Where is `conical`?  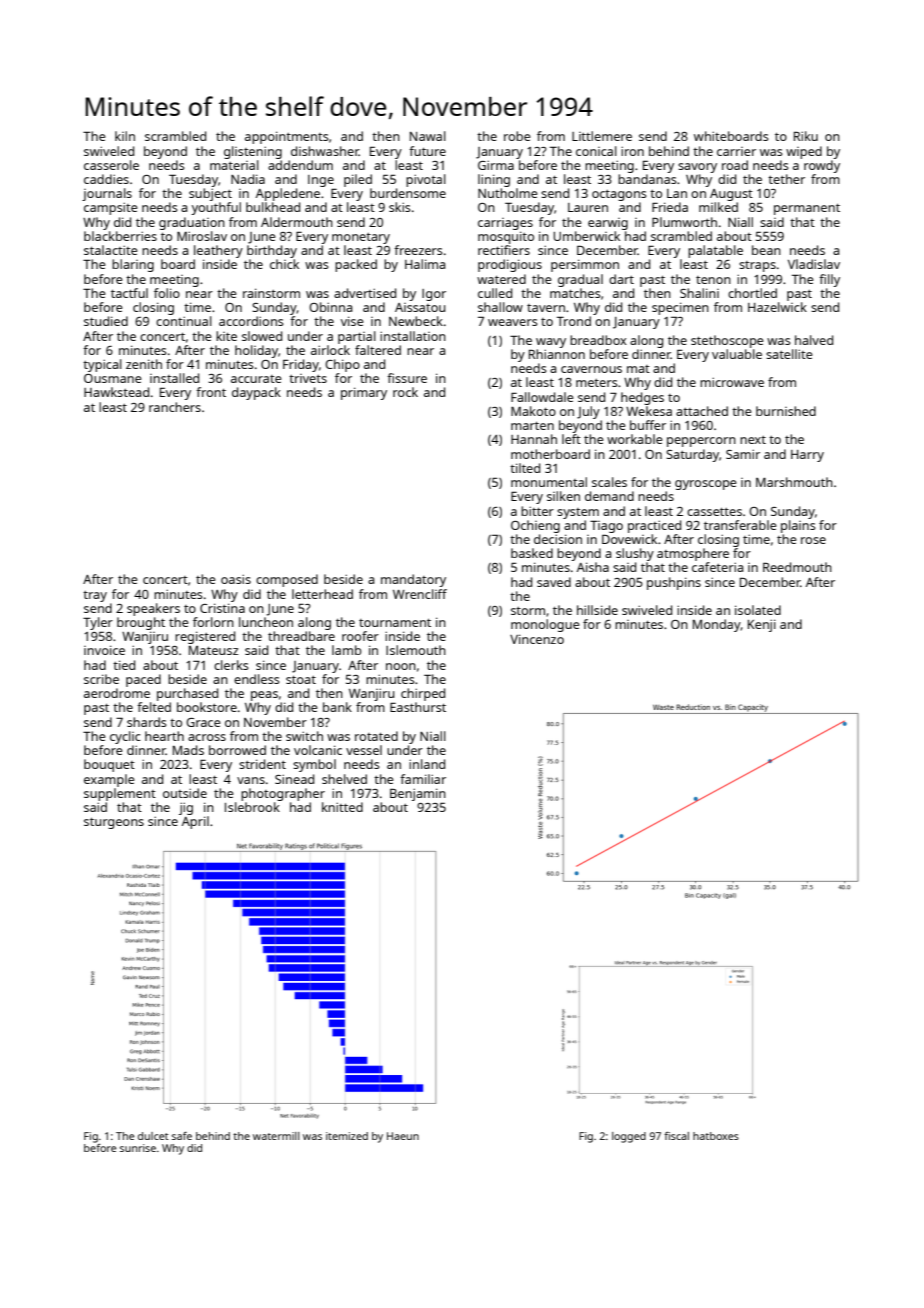
conical is located at coordinates (596, 151).
